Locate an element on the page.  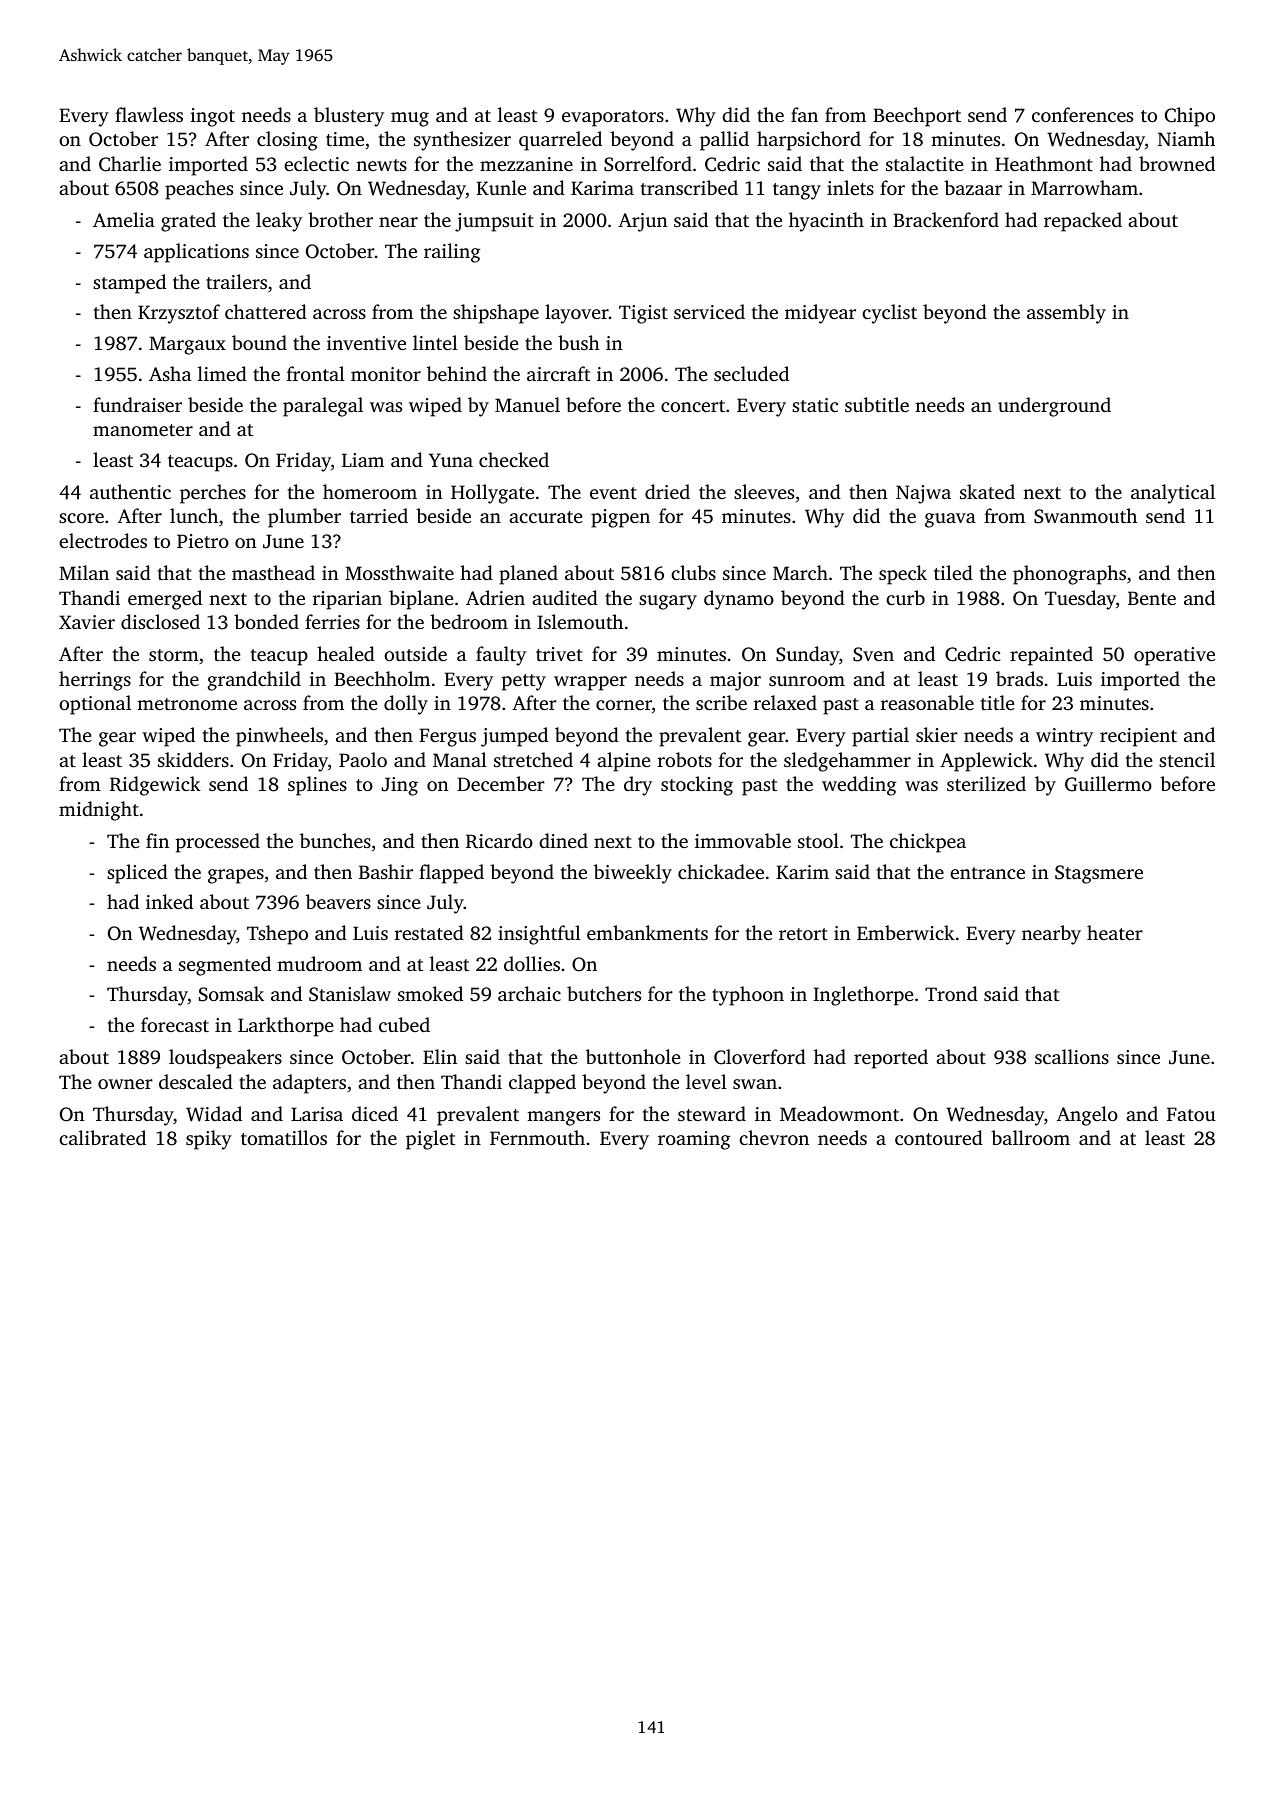
jumped is located at coordinates (514, 737).
